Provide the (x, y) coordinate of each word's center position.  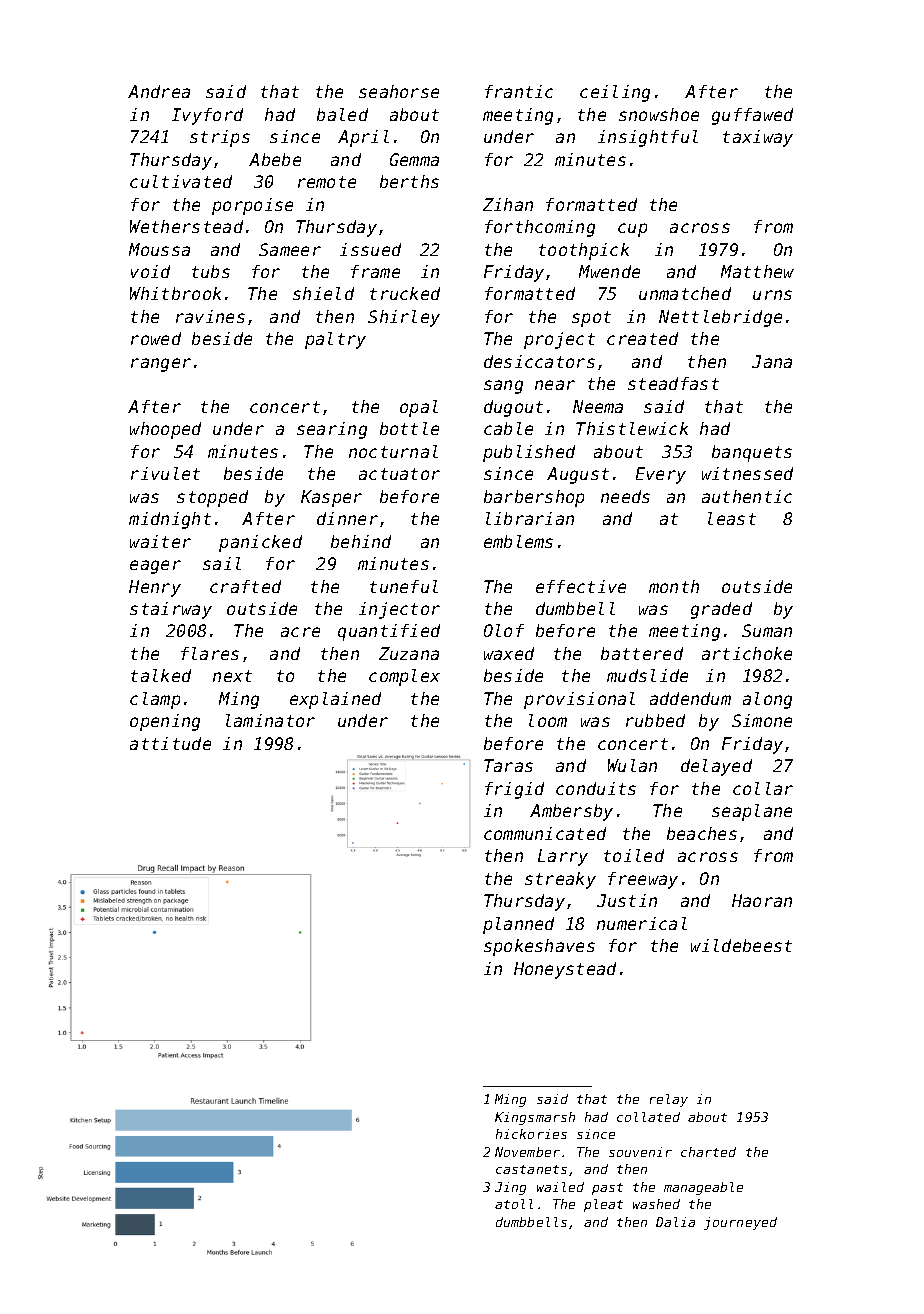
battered (642, 653)
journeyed (740, 1223)
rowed (156, 338)
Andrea (159, 91)
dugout (513, 408)
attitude (170, 743)
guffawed (752, 116)
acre (300, 632)
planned (518, 925)
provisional (579, 700)
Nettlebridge (720, 318)
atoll (514, 1204)
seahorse (399, 91)
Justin (627, 900)
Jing (510, 1188)
